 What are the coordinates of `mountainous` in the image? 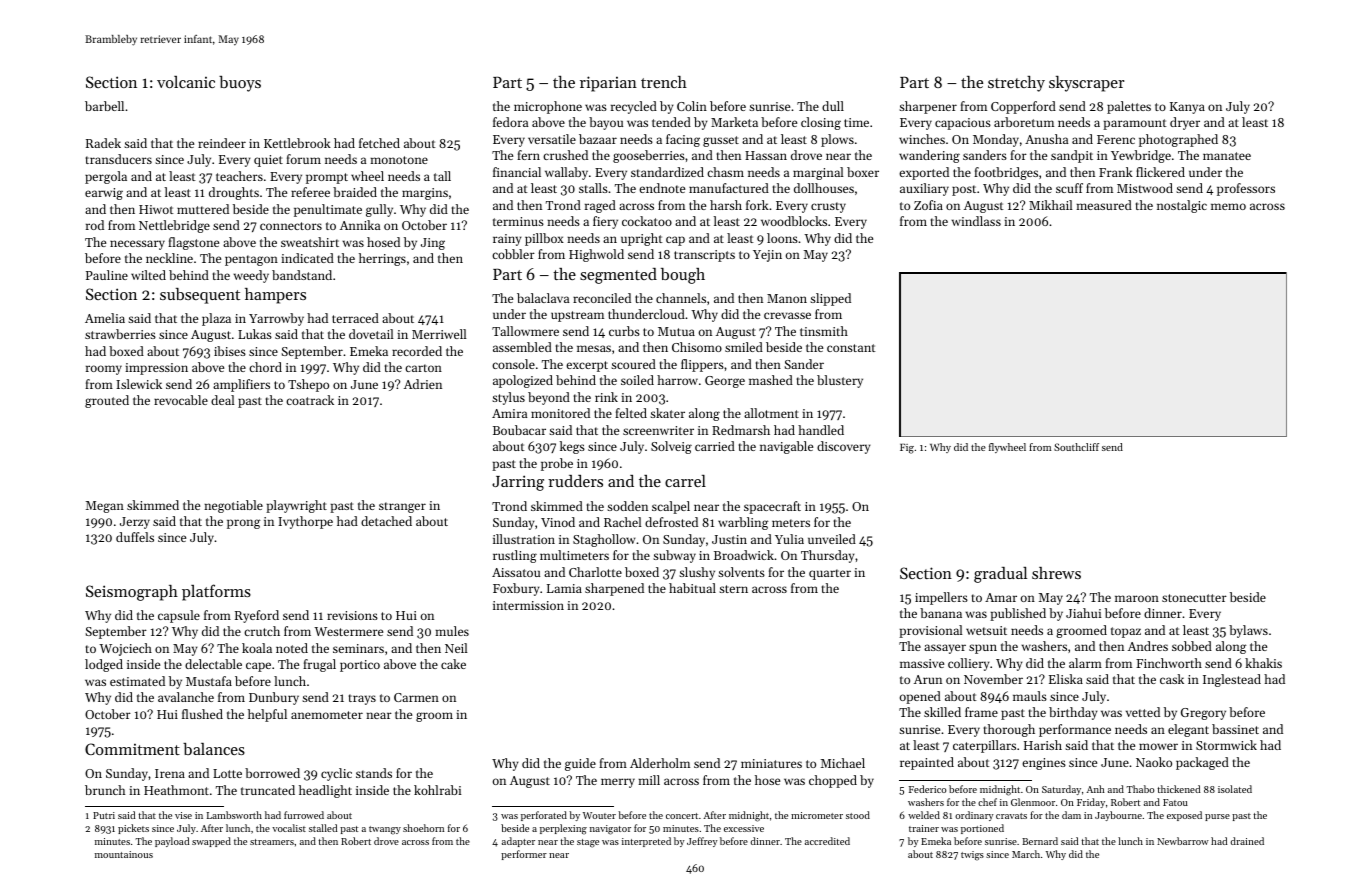 It's located at (124, 854).
